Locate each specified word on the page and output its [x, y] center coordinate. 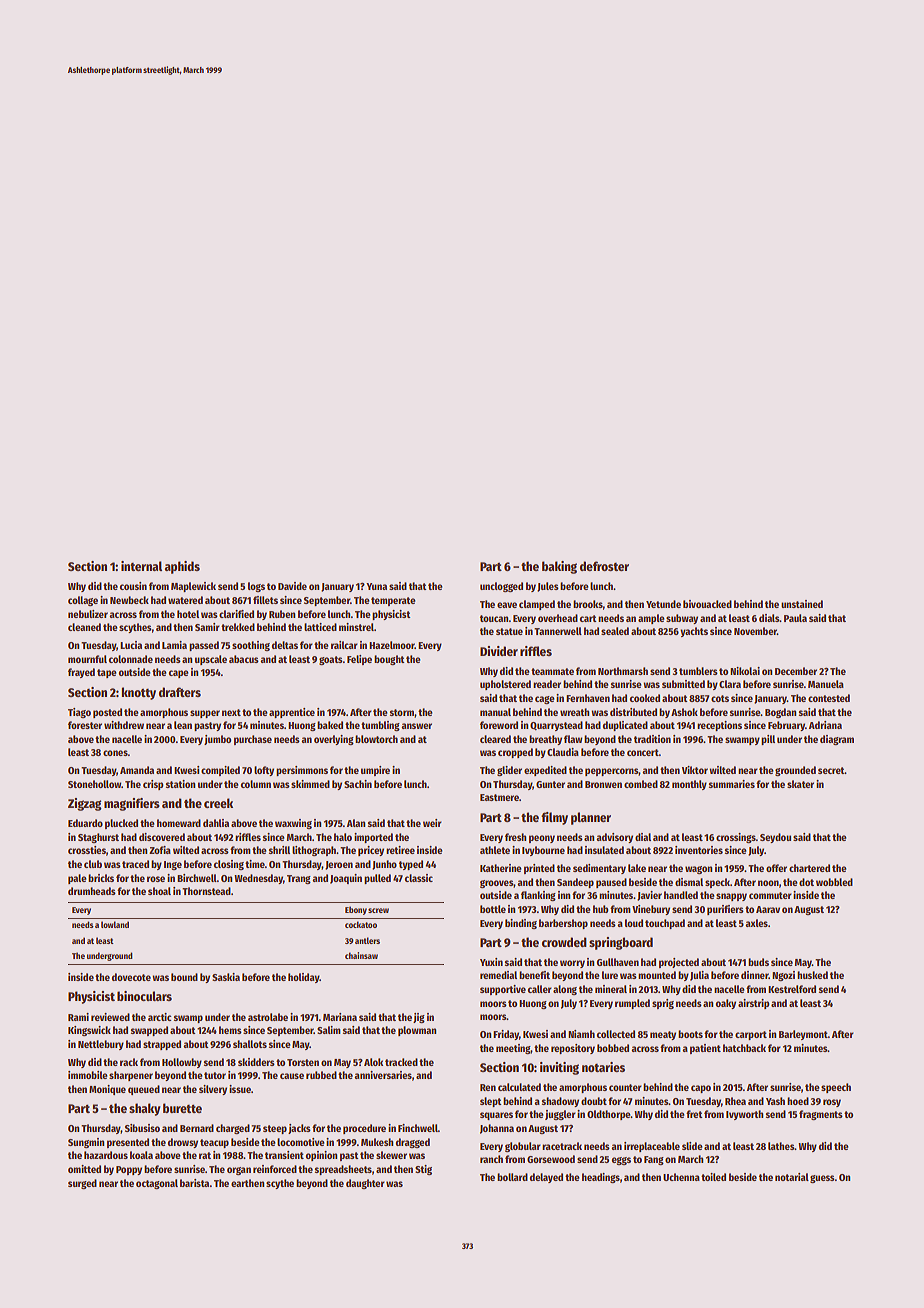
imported [373, 838]
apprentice [292, 713]
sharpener [131, 1076]
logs [256, 587]
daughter [365, 1184]
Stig [423, 1170]
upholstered [505, 685]
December [796, 671]
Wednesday [258, 879]
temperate [393, 601]
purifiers [725, 910]
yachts [694, 632]
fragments [821, 1115]
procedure [364, 1129]
